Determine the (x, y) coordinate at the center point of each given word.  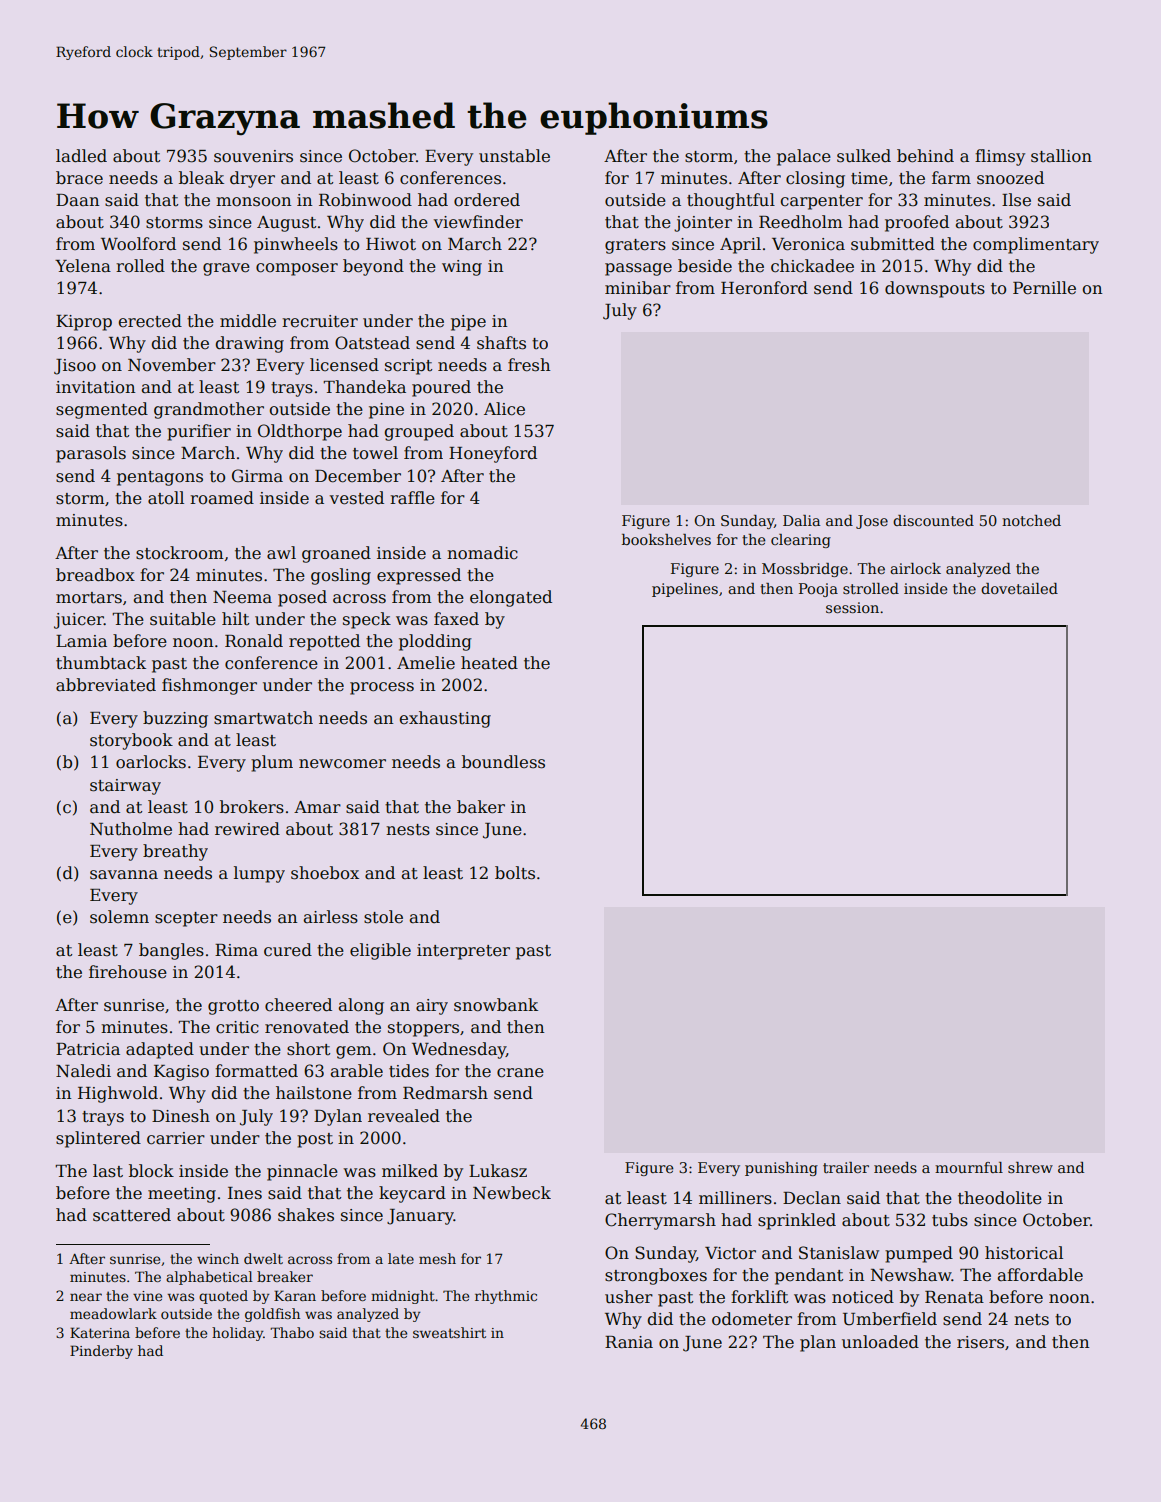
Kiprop (84, 323)
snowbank (496, 1005)
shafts (501, 343)
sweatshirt (449, 1332)
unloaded (880, 1342)
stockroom (180, 553)
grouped (419, 432)
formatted (256, 1071)
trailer (846, 1167)
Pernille (1044, 288)
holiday (237, 1334)
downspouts (935, 289)
